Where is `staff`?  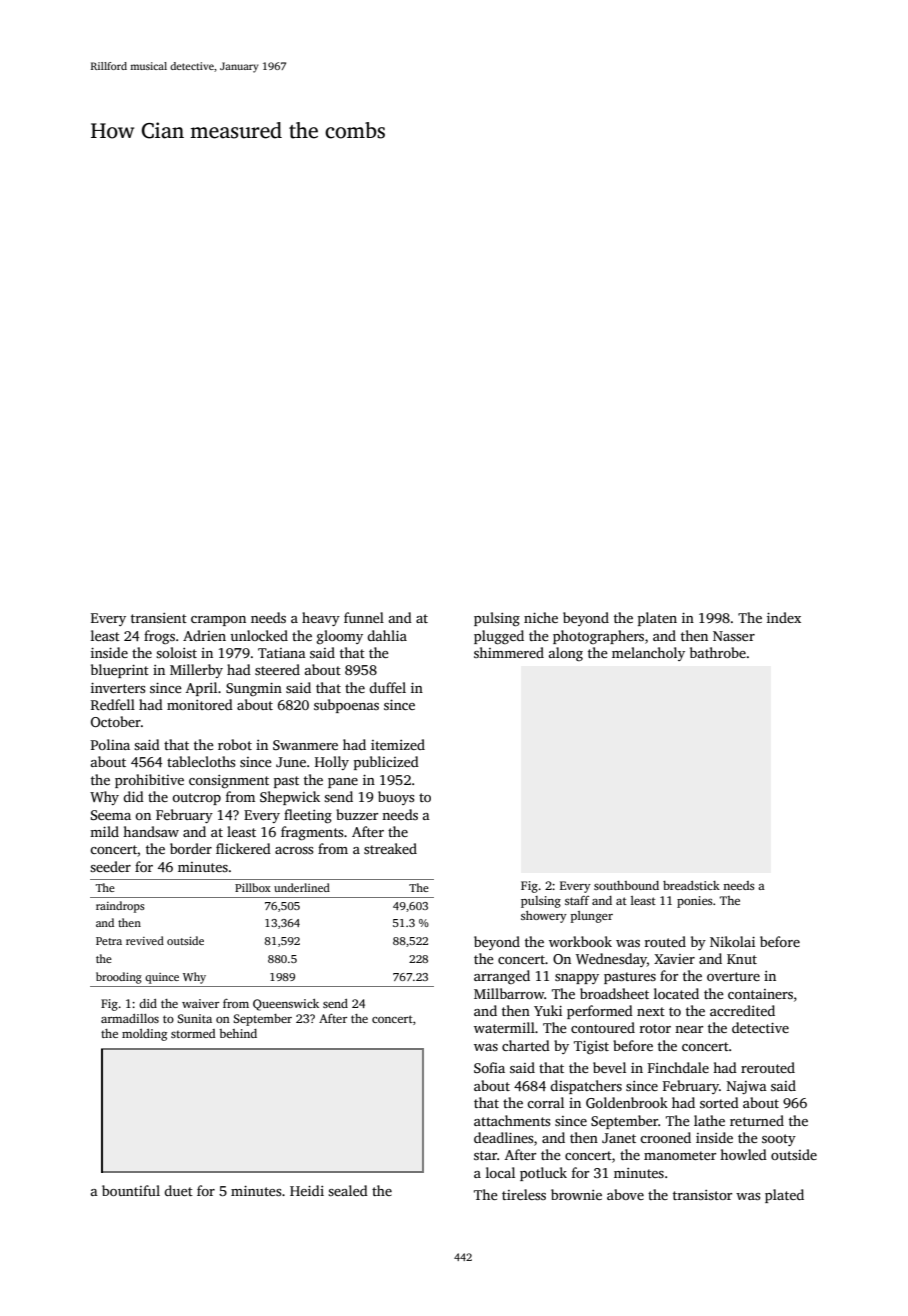 staff is located at coordinates (577, 900).
